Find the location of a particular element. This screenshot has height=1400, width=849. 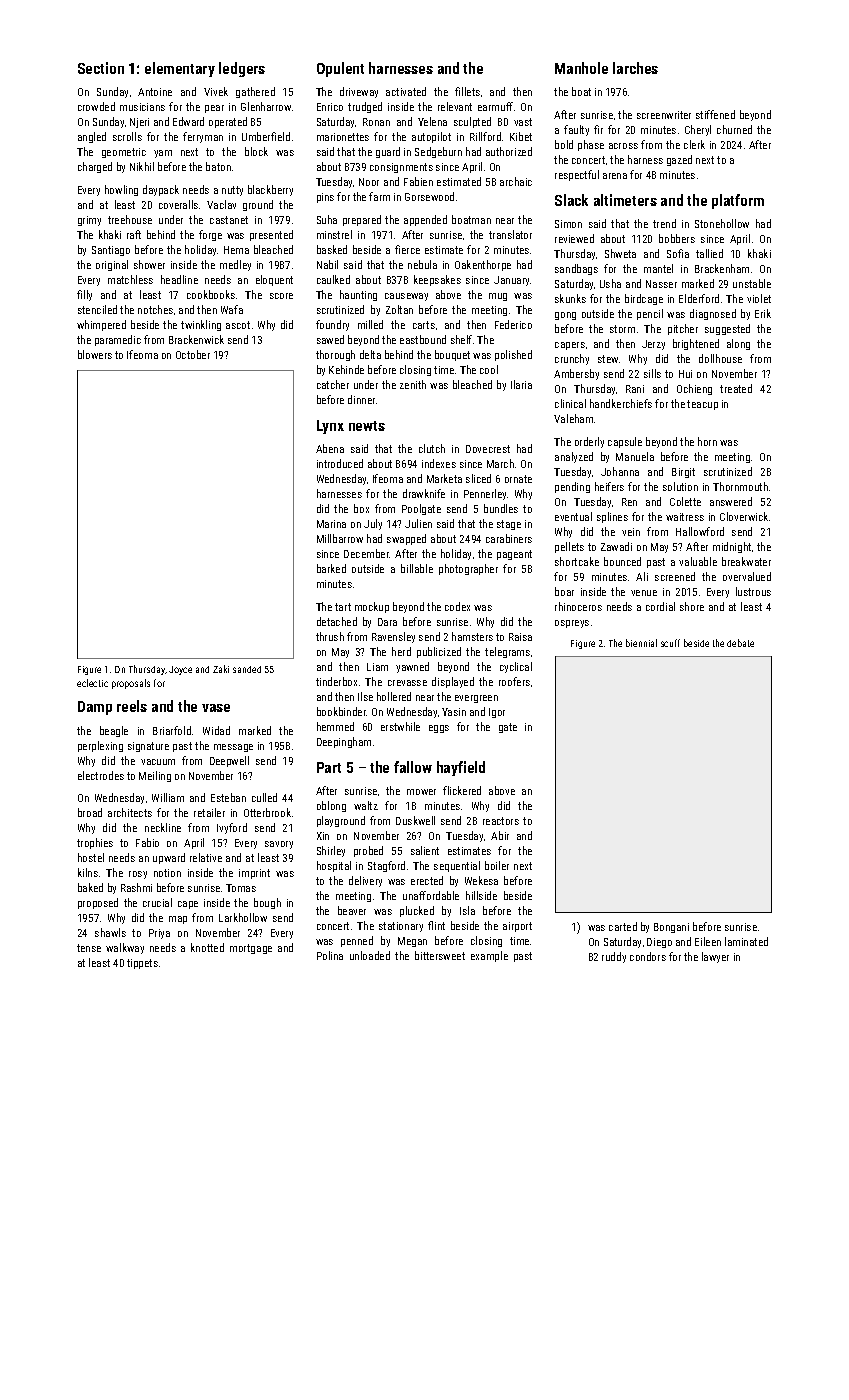

thrush is located at coordinates (330, 636).
